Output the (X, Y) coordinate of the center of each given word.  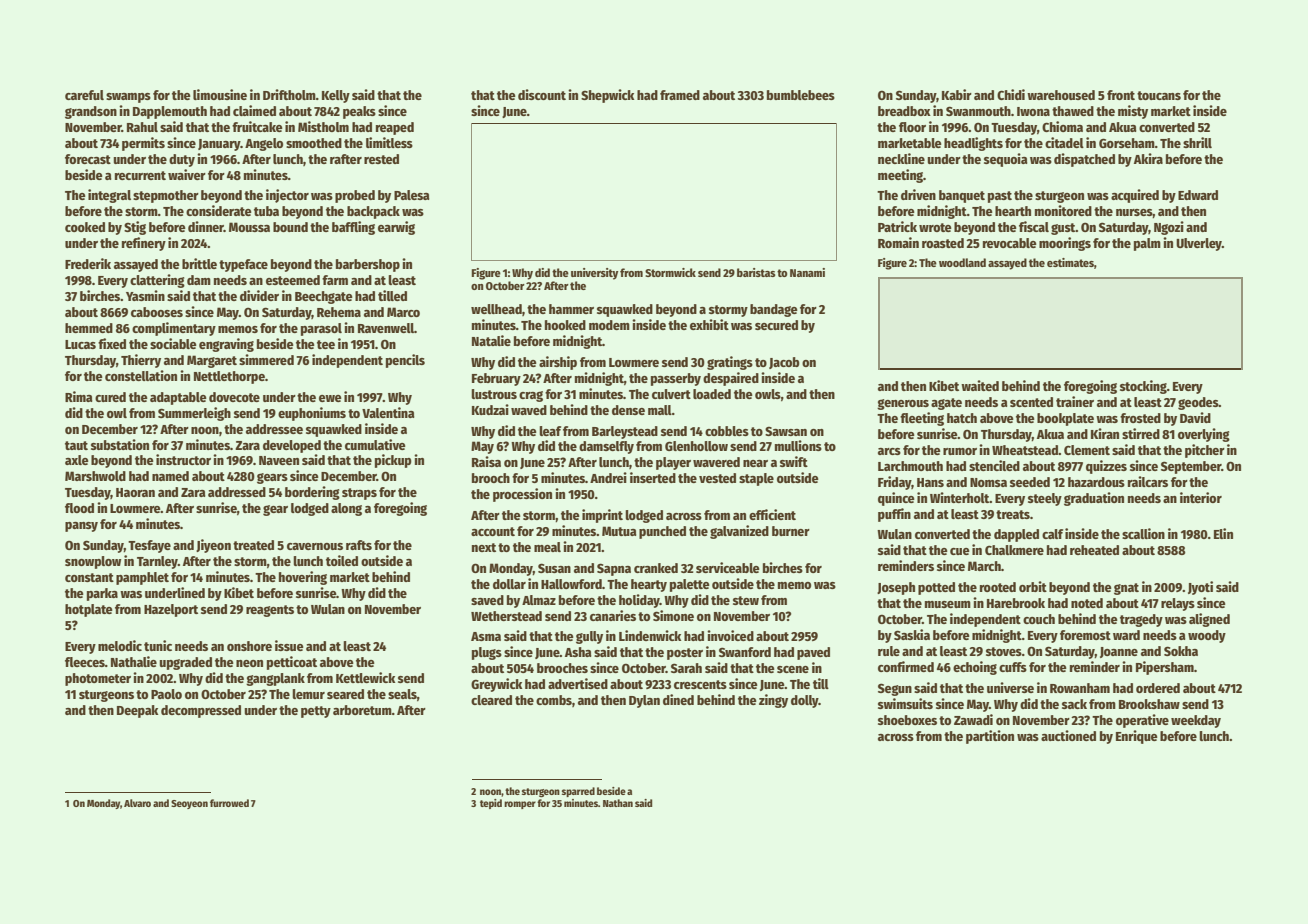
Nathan (618, 803)
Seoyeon (189, 804)
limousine (220, 94)
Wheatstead (1025, 450)
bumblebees (801, 95)
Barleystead (625, 432)
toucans (1159, 95)
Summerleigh (194, 414)
